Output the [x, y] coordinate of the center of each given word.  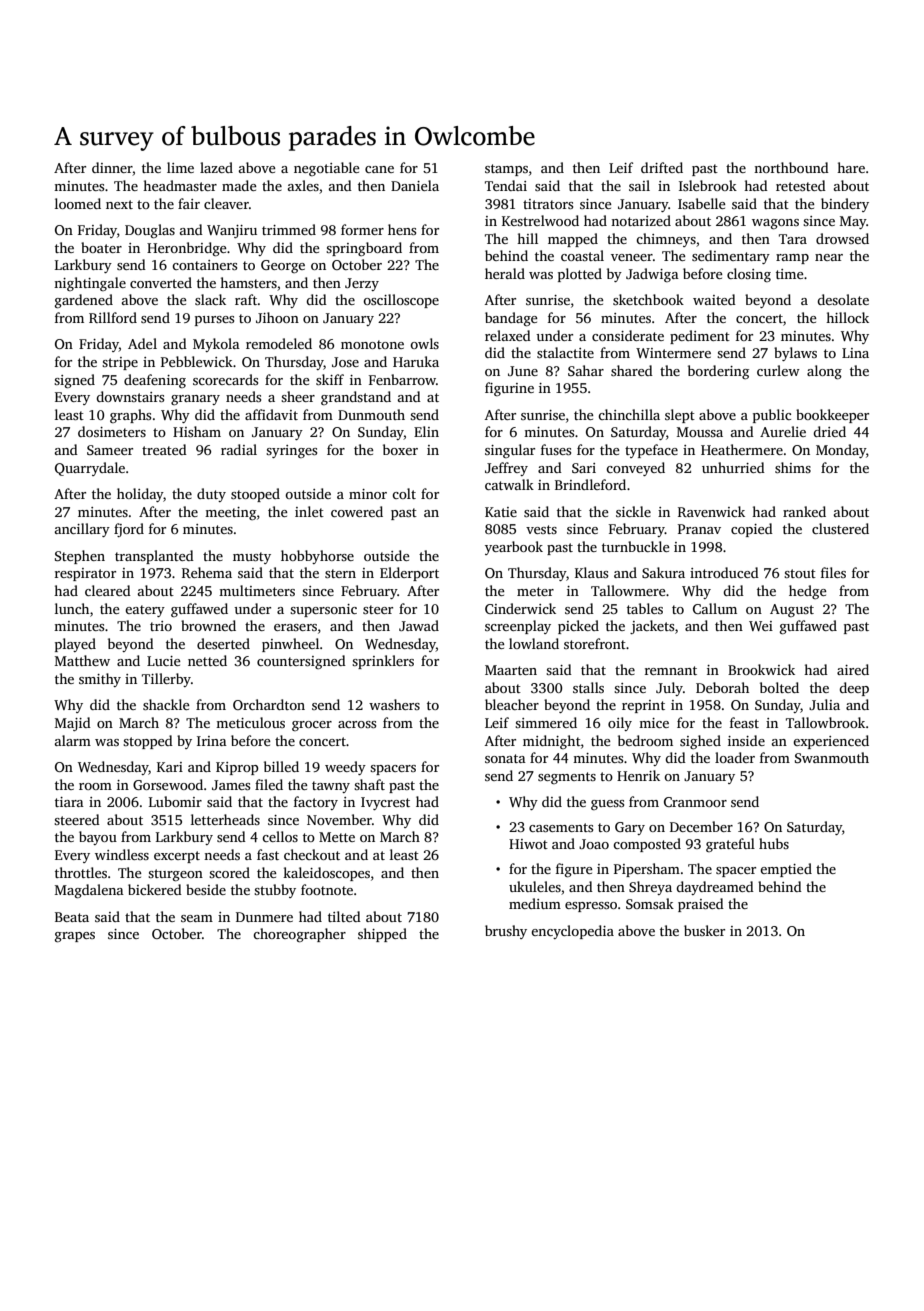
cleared [108, 590]
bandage [511, 319]
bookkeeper [832, 416]
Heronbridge [187, 249]
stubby [275, 891]
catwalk [509, 484]
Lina [855, 353]
